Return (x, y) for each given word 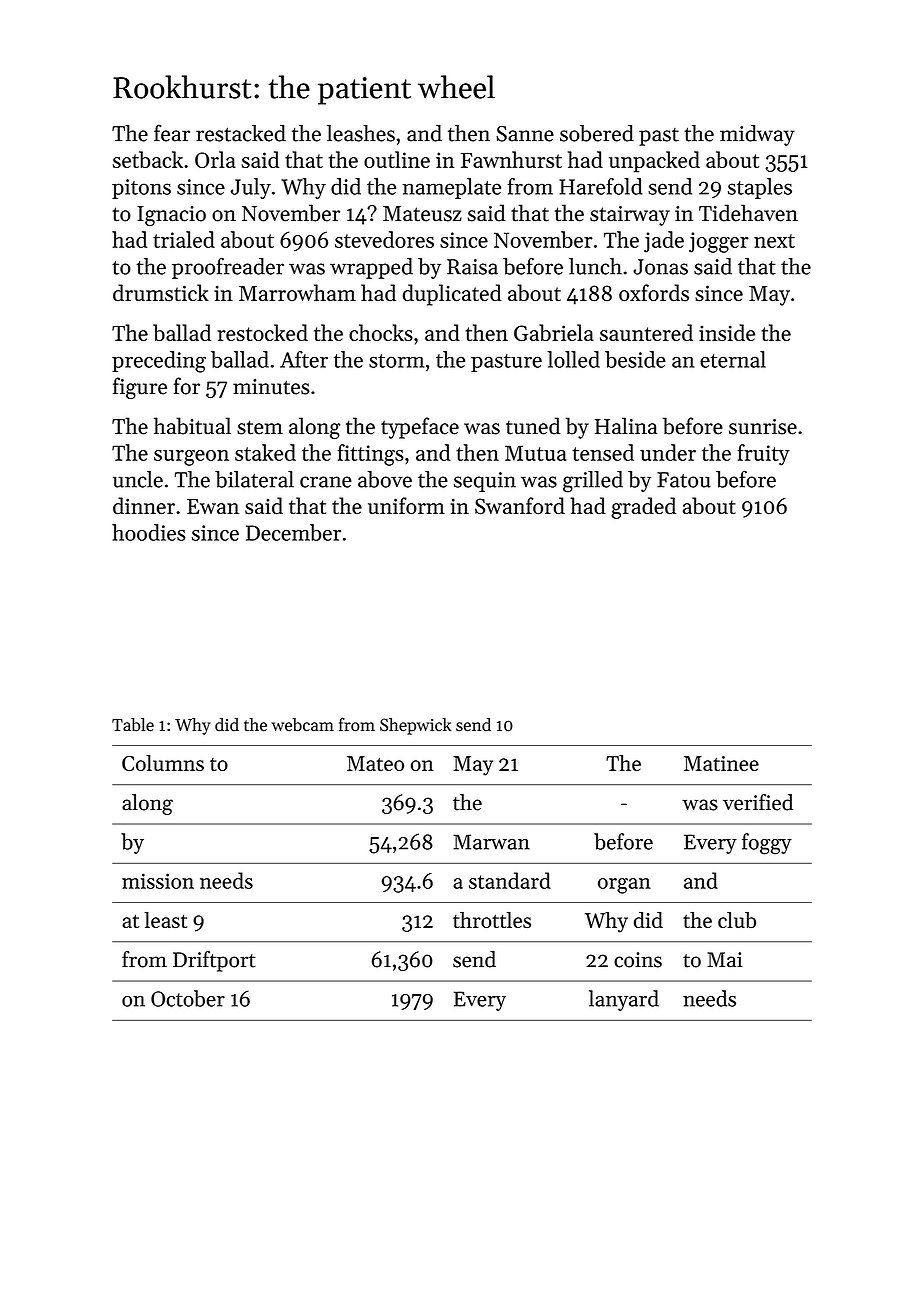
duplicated (452, 295)
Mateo (375, 763)
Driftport (214, 961)
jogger (719, 242)
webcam (303, 725)
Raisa (472, 267)
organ (624, 886)
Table (133, 725)
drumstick (161, 292)
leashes (361, 133)
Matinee (721, 763)
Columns (163, 763)
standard (510, 880)
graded (643, 508)
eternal (733, 359)
